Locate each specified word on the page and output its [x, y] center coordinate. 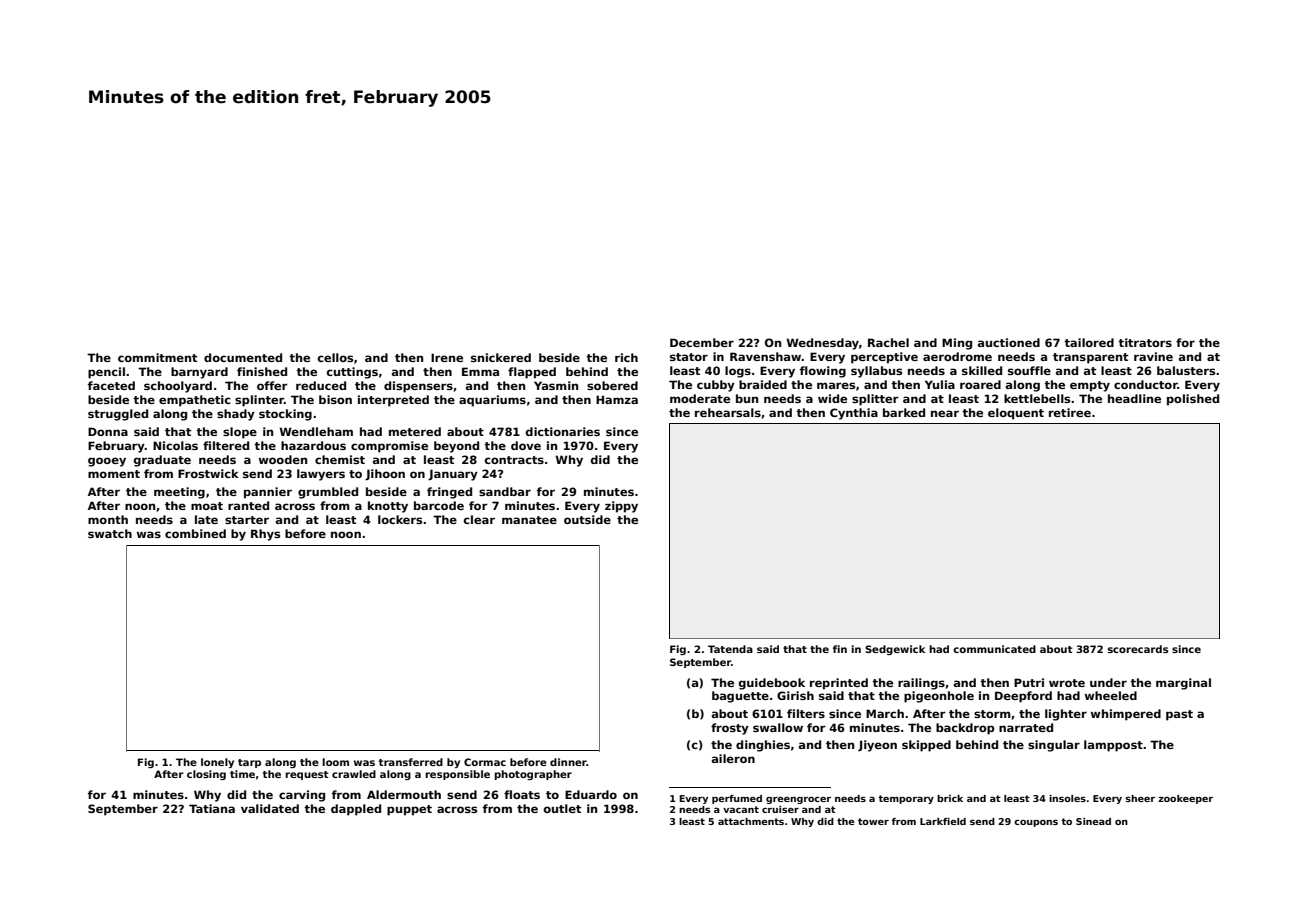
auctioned [1009, 342]
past [1179, 715]
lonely [217, 763]
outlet [562, 808]
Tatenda [730, 649]
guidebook [772, 684]
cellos [335, 357]
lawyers [321, 475]
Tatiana [212, 808]
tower [873, 821]
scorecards [1138, 649]
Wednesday [822, 344]
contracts [514, 460]
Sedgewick [895, 650]
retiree [1070, 412]
